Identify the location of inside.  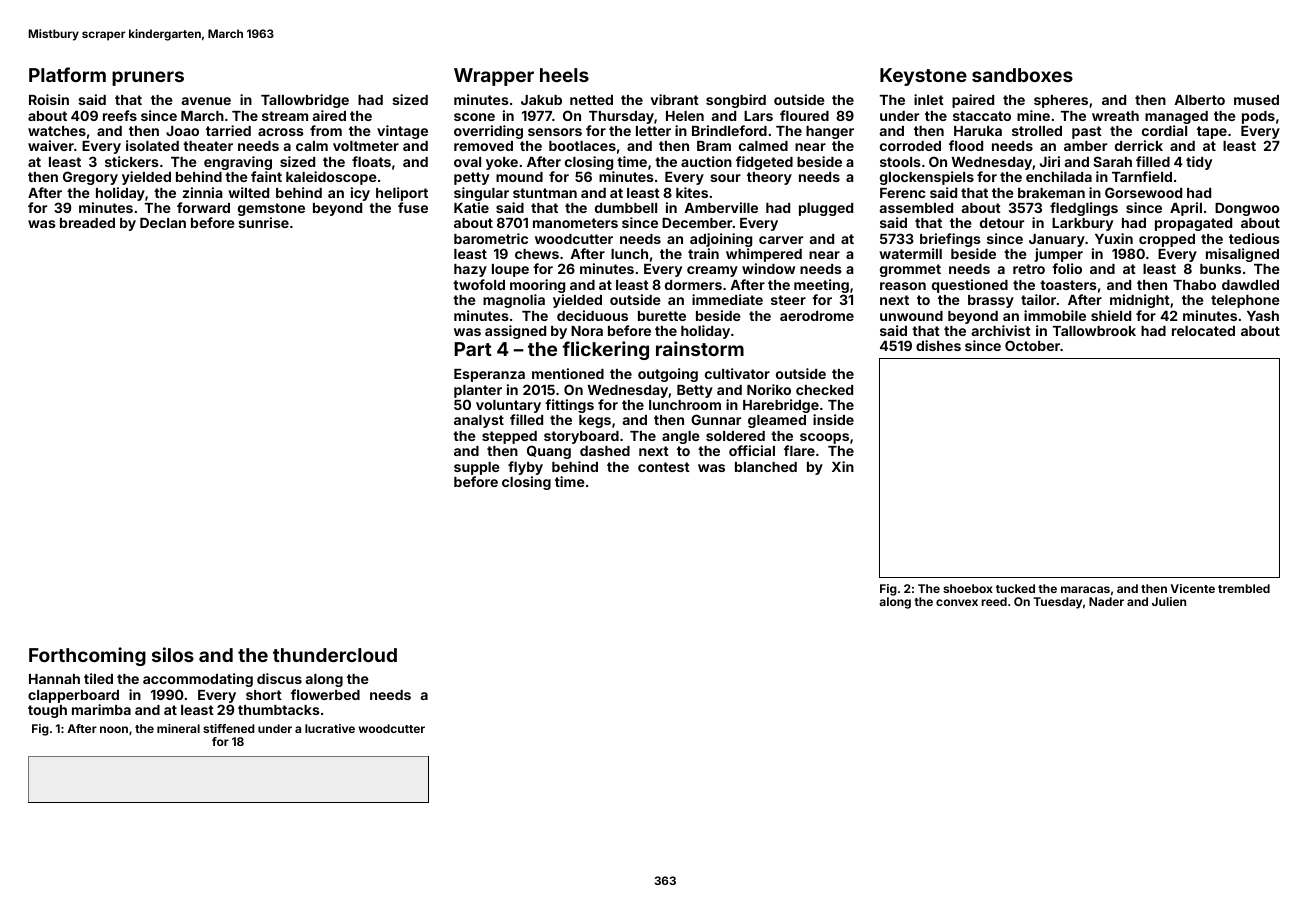
(833, 419).
